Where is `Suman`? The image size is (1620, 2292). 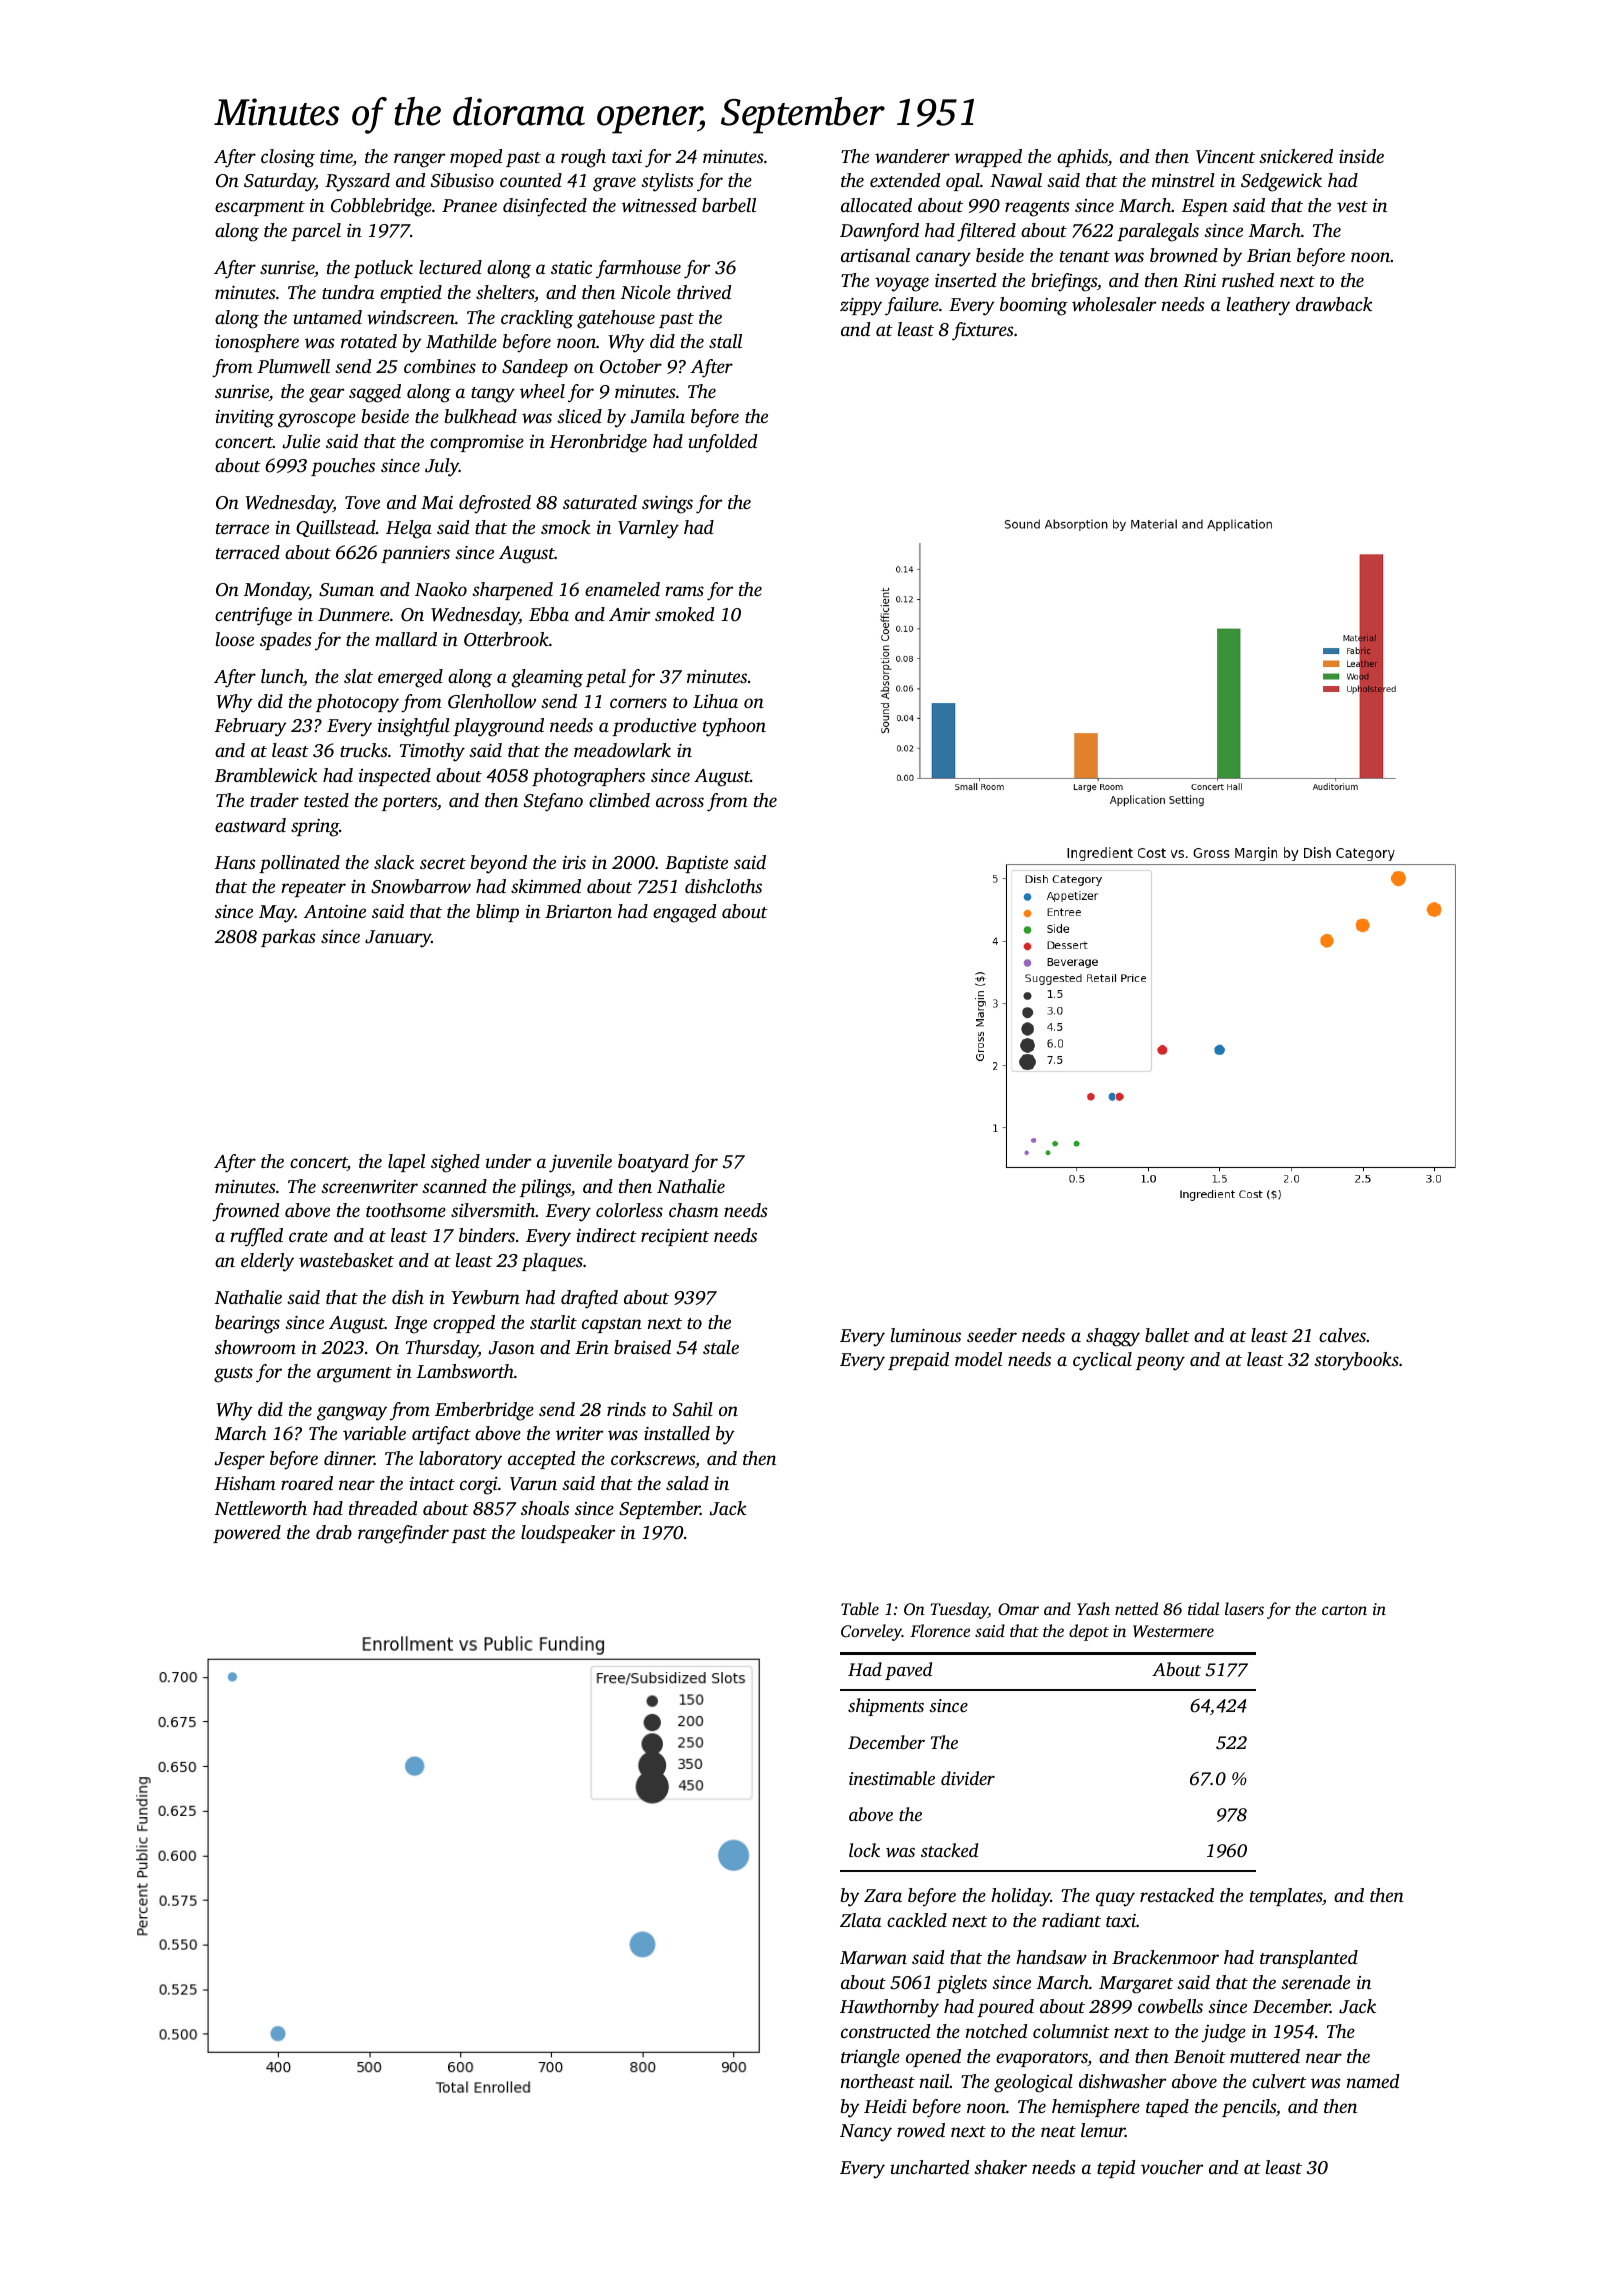 Suman is located at coordinates (346, 590).
